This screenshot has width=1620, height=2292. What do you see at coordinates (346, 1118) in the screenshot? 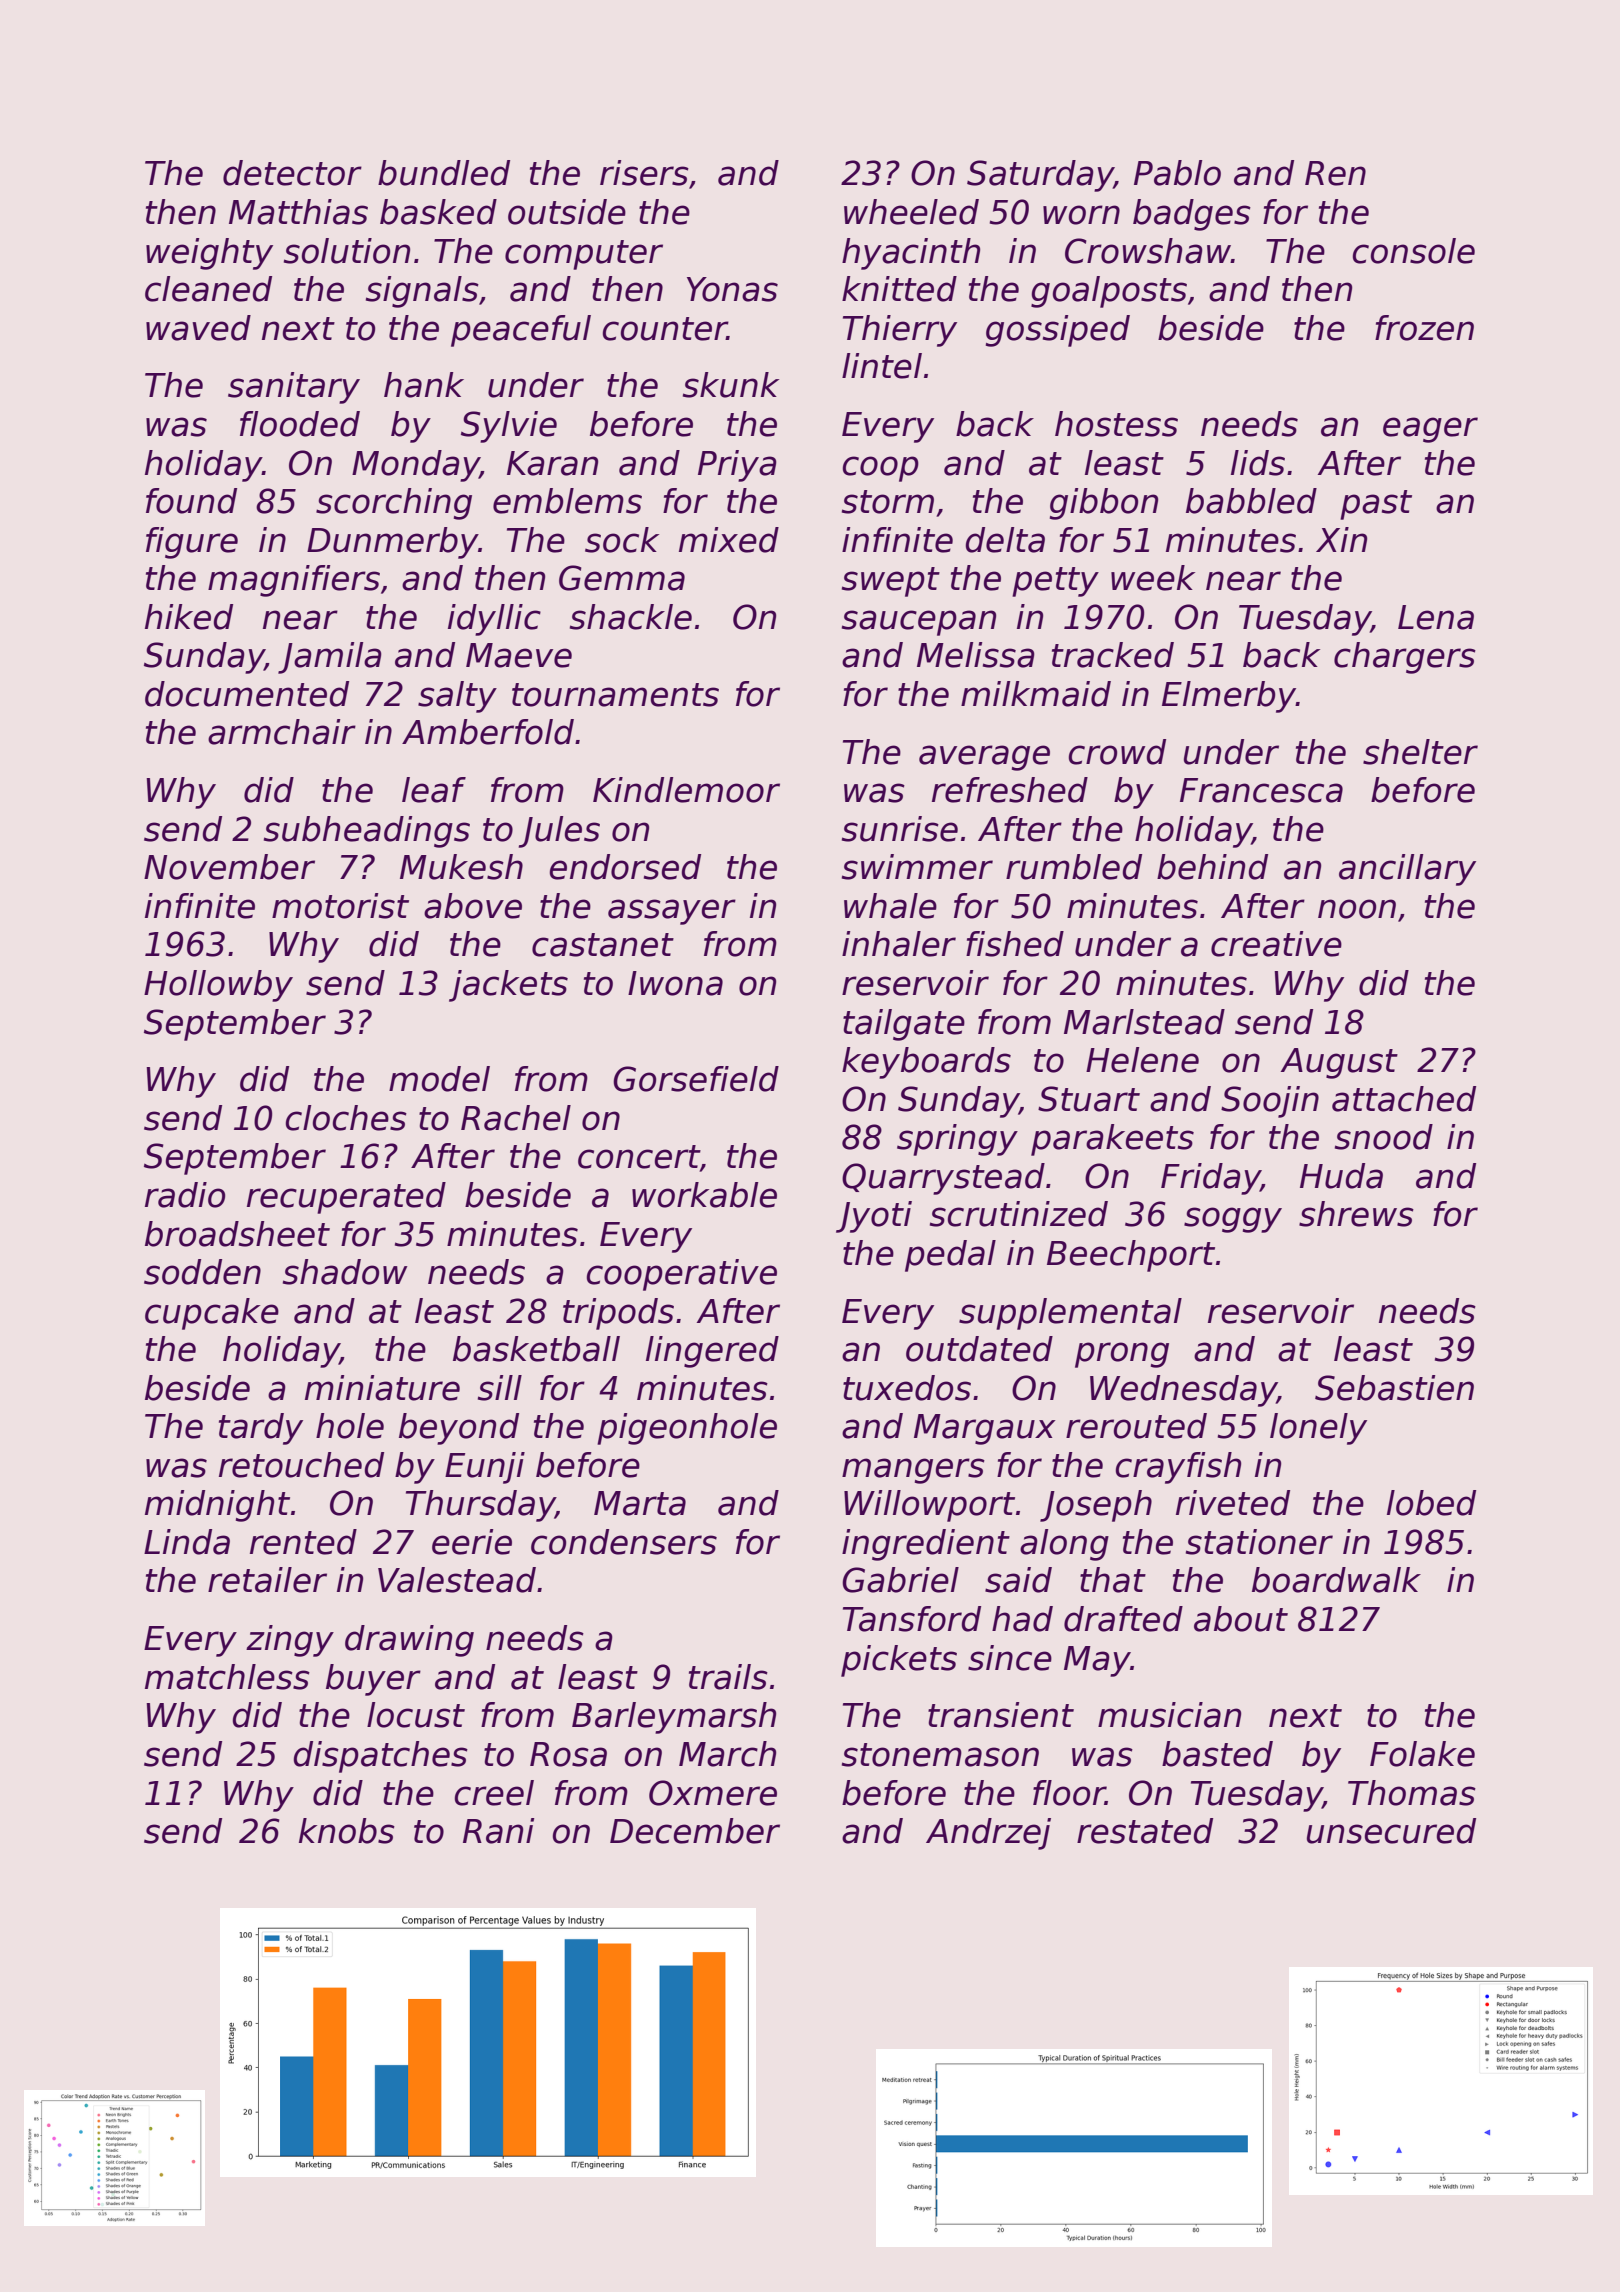
I see `cloches` at bounding box center [346, 1118].
